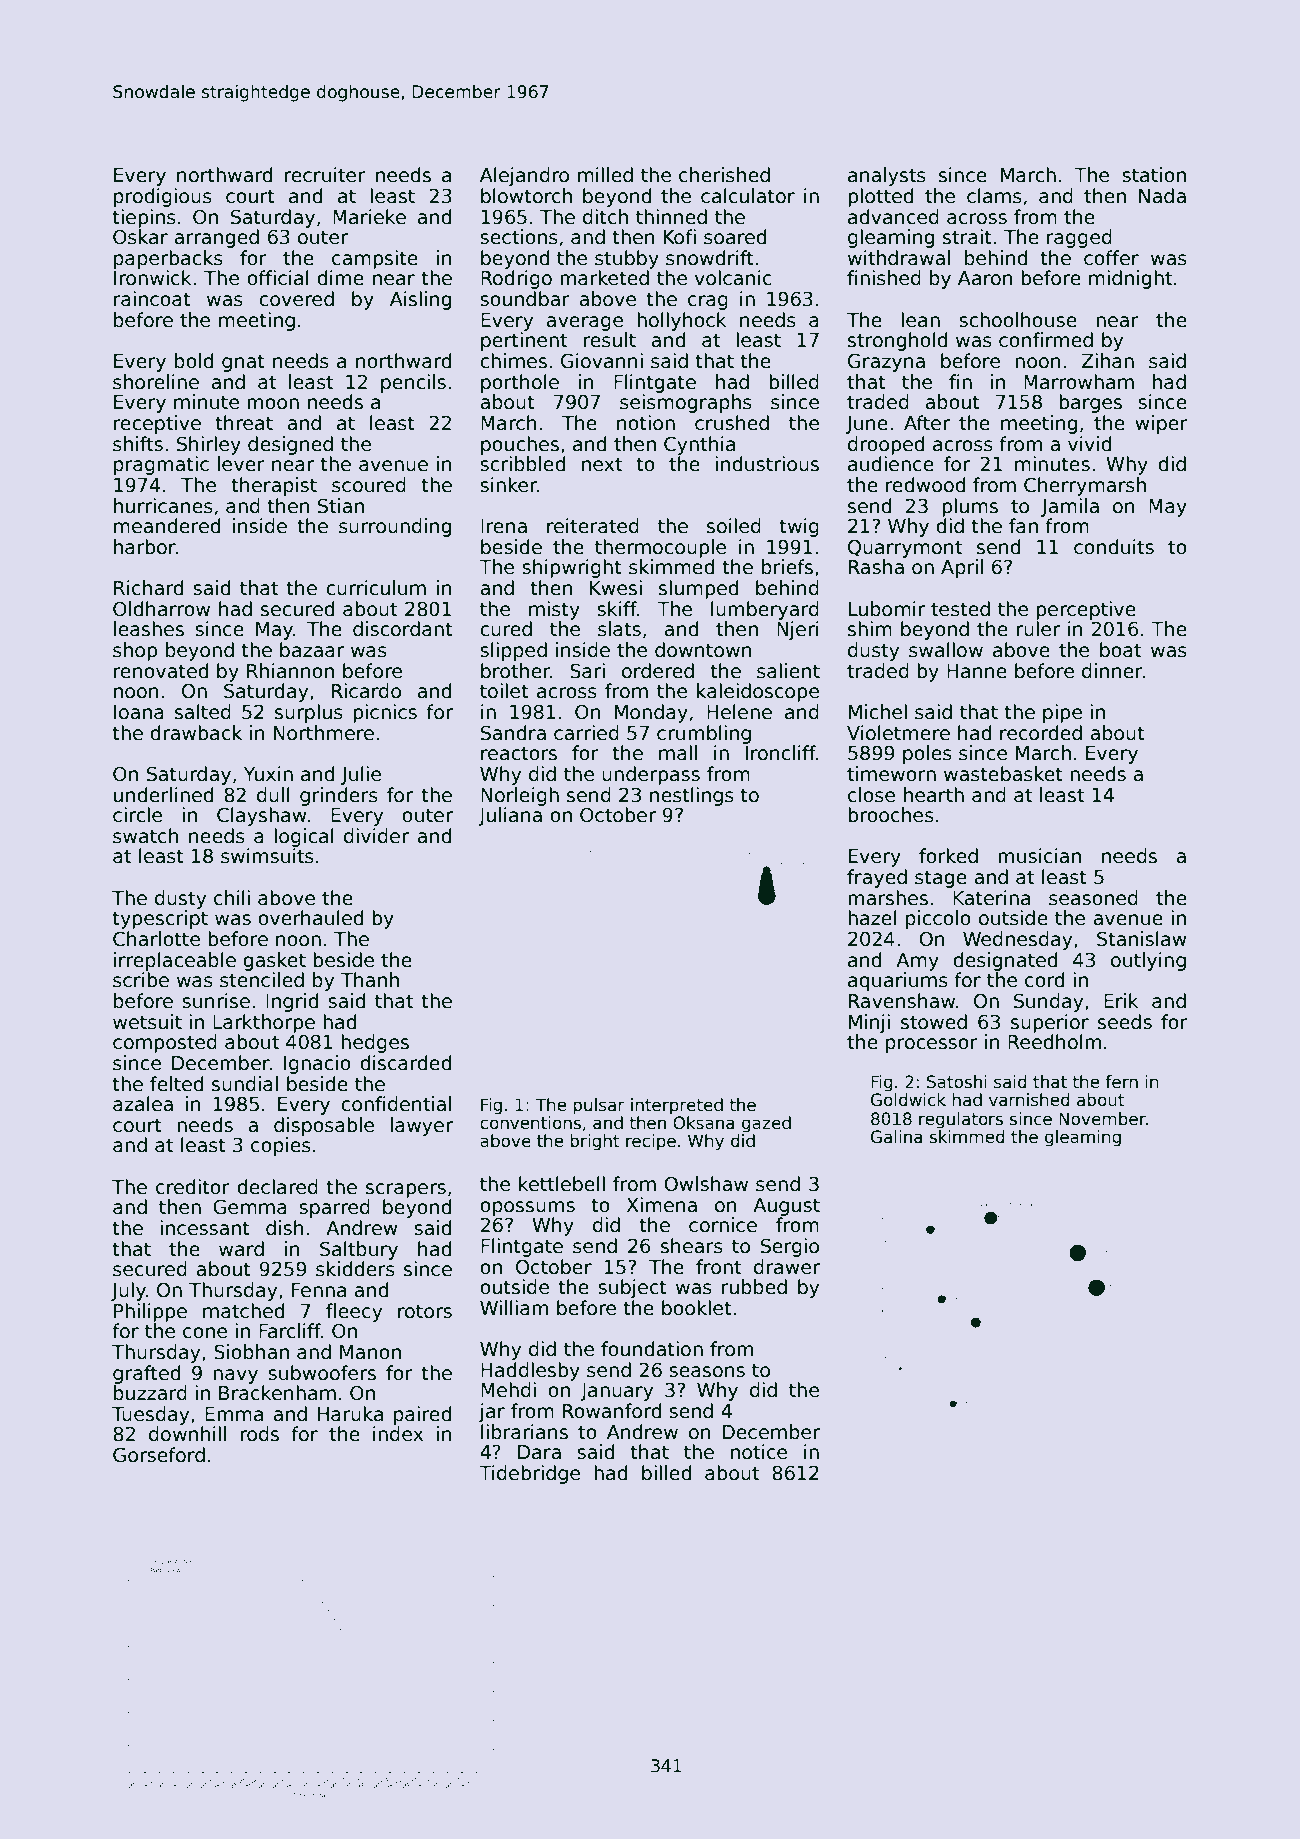  Describe the element at coordinates (152, 299) in the screenshot. I see `raincoat` at that location.
